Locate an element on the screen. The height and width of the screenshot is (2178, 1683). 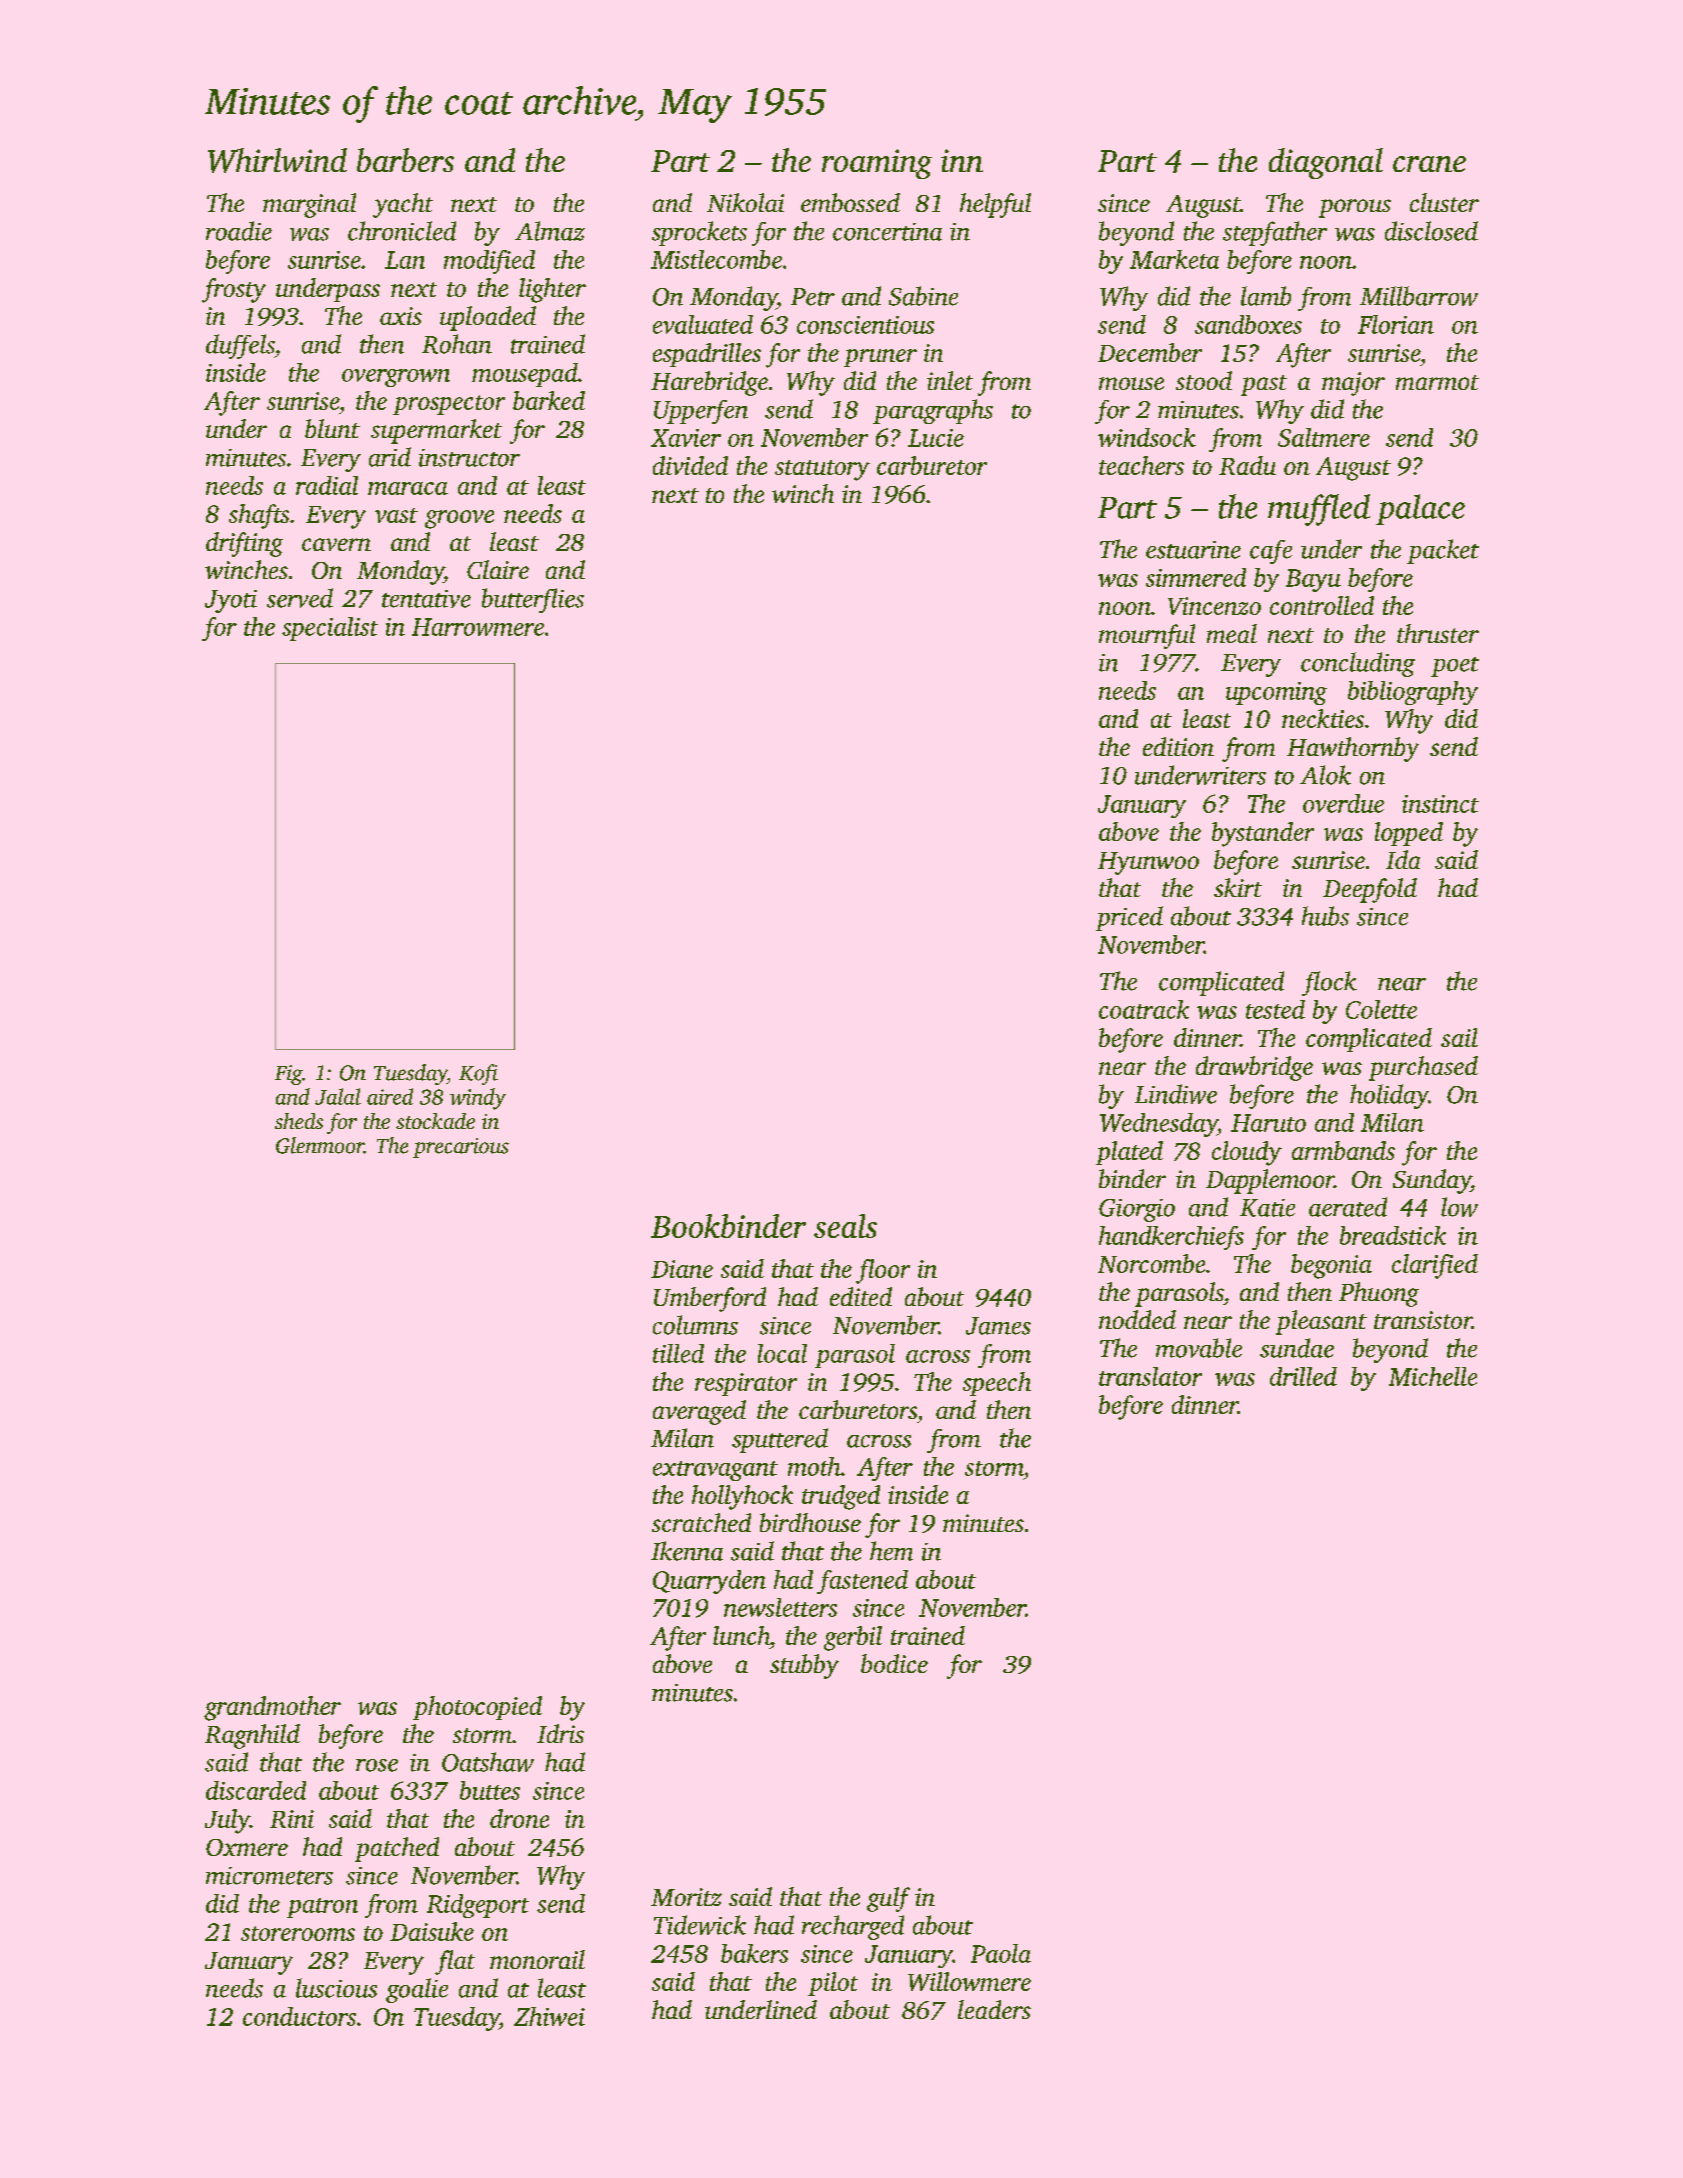
leaders is located at coordinates (994, 2009).
